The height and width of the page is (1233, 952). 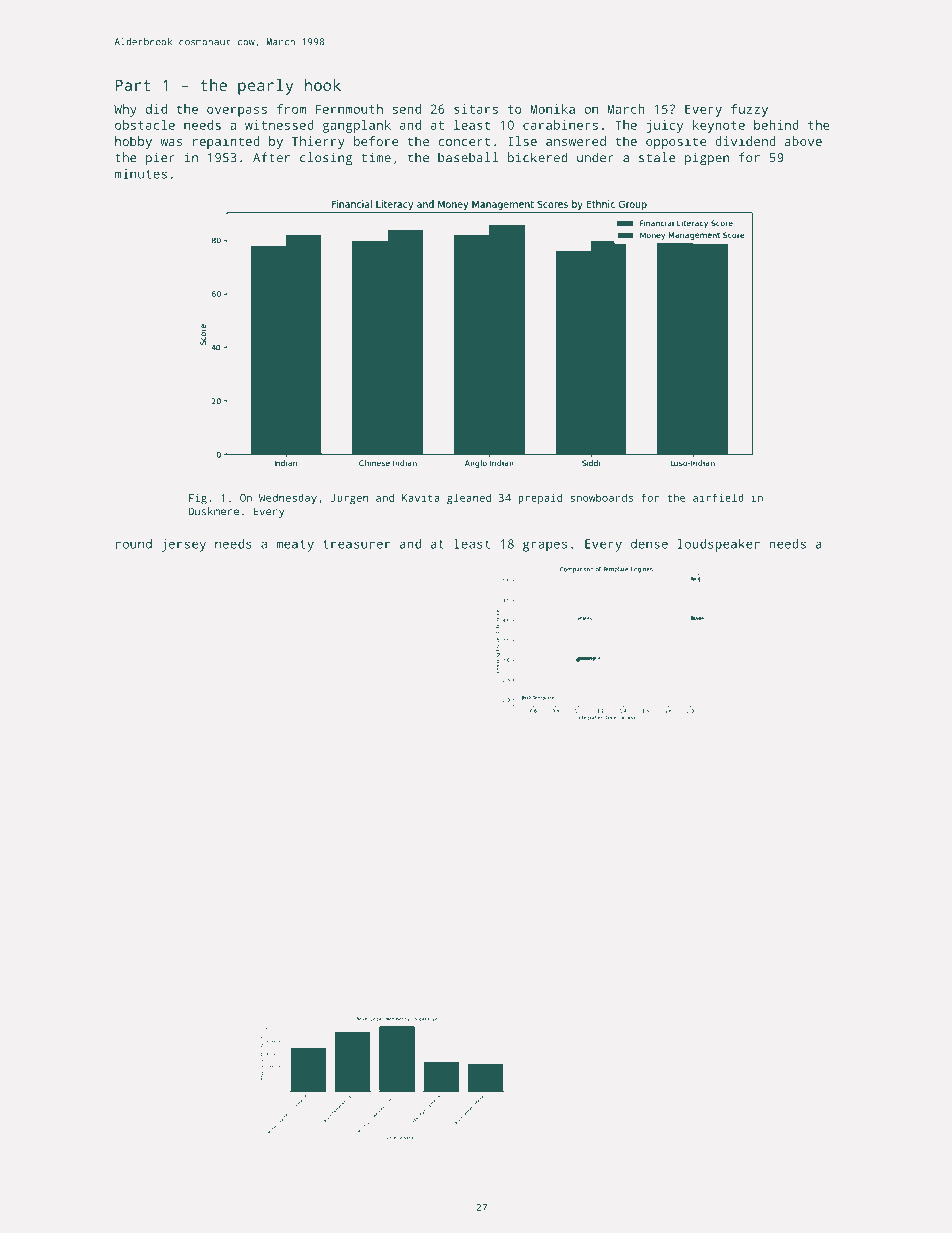 I want to click on stale, so click(x=657, y=157).
